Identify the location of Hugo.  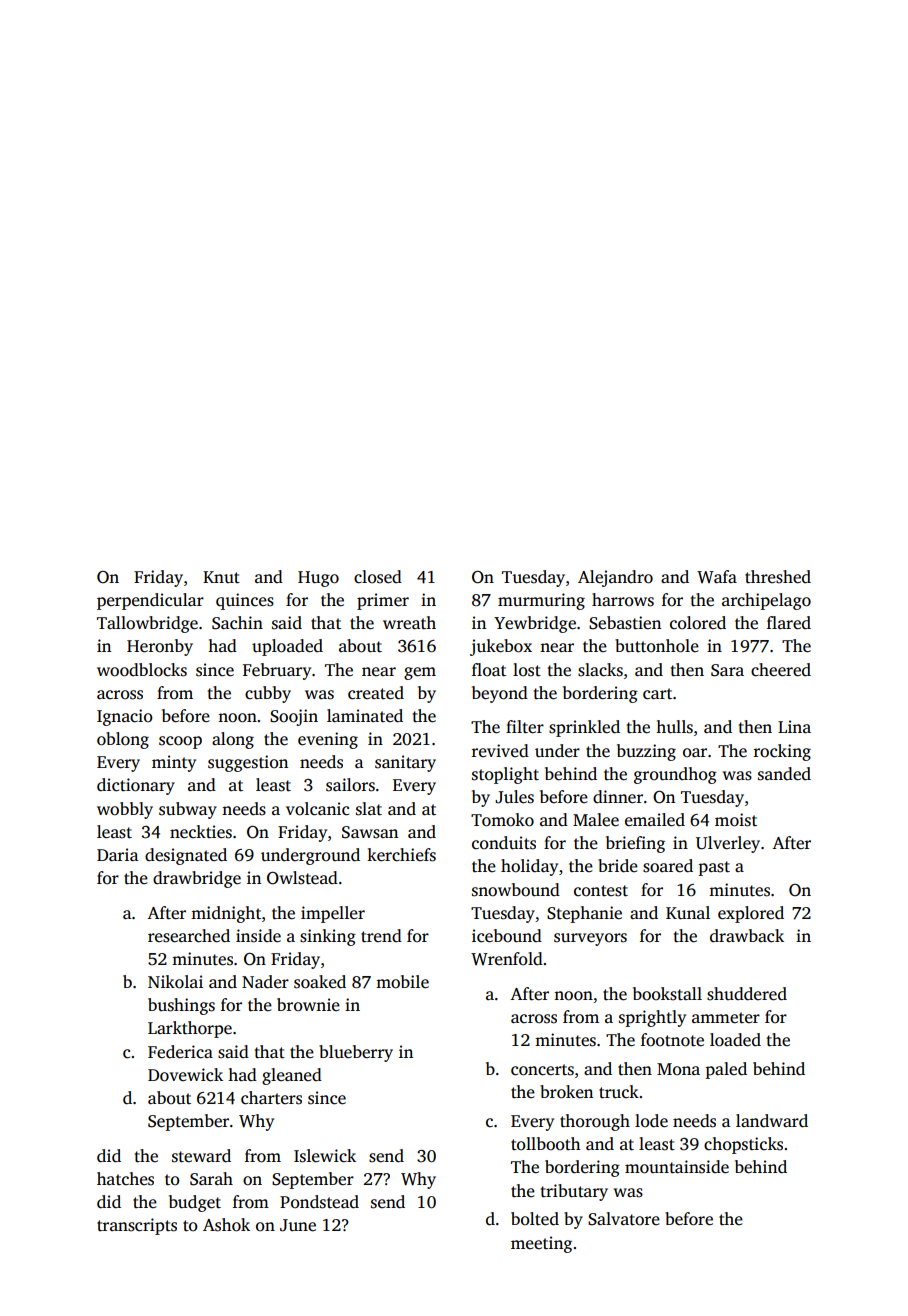
(318, 579).
